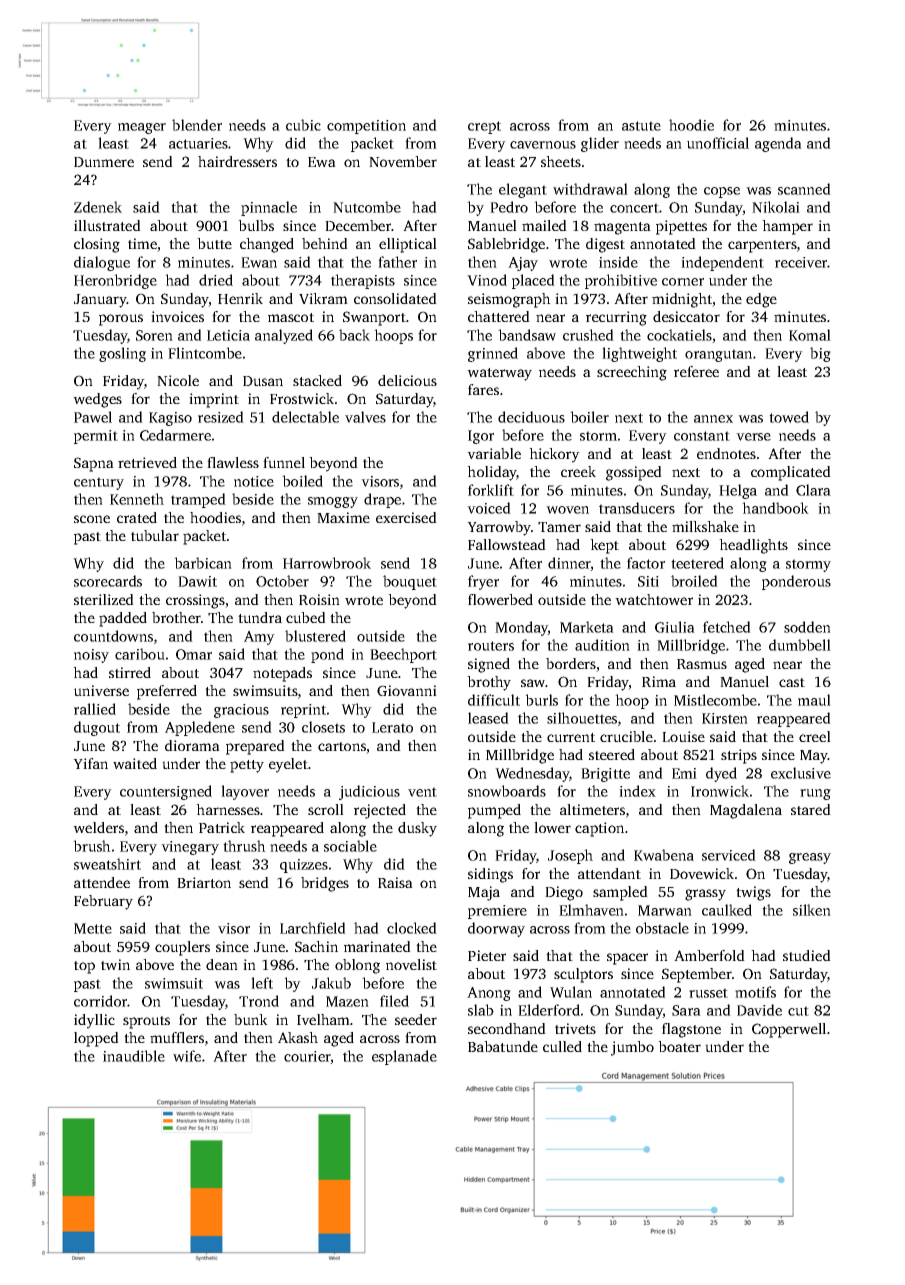 The width and height of the screenshot is (905, 1285). Describe the element at coordinates (247, 766) in the screenshot. I see `petty` at that location.
